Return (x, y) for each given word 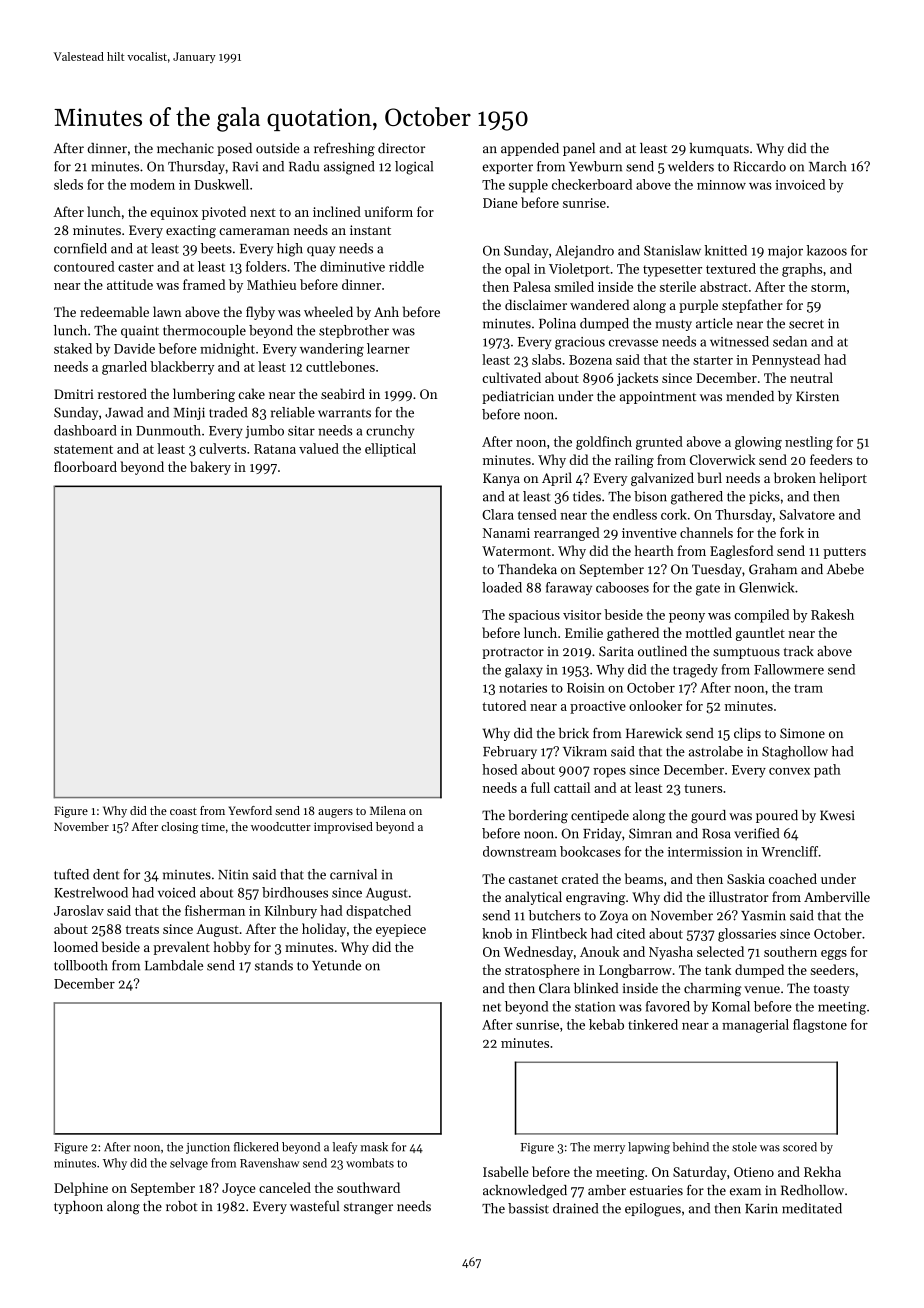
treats (142, 929)
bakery (210, 468)
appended (530, 149)
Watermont (516, 551)
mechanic (185, 148)
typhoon (78, 1207)
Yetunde (336, 965)
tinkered (653, 1024)
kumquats (719, 149)
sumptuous (746, 653)
